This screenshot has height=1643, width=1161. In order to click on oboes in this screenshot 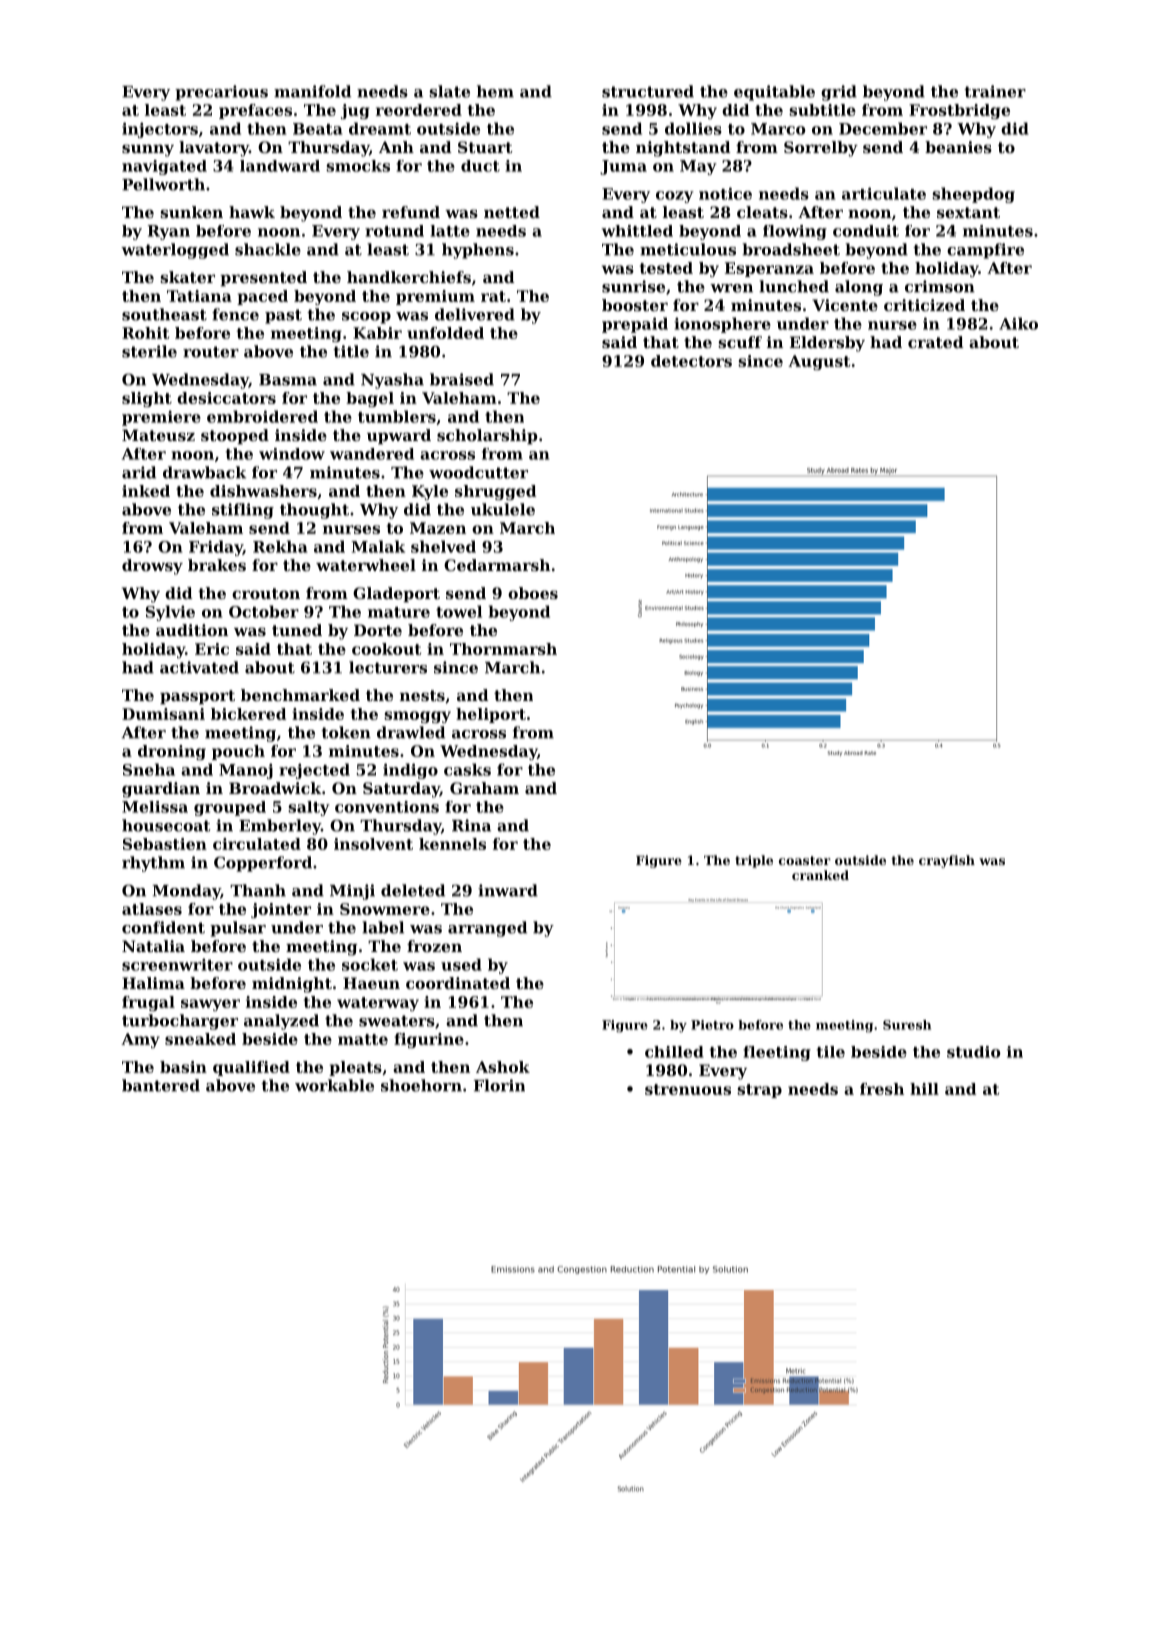, I will do `click(533, 593)`.
